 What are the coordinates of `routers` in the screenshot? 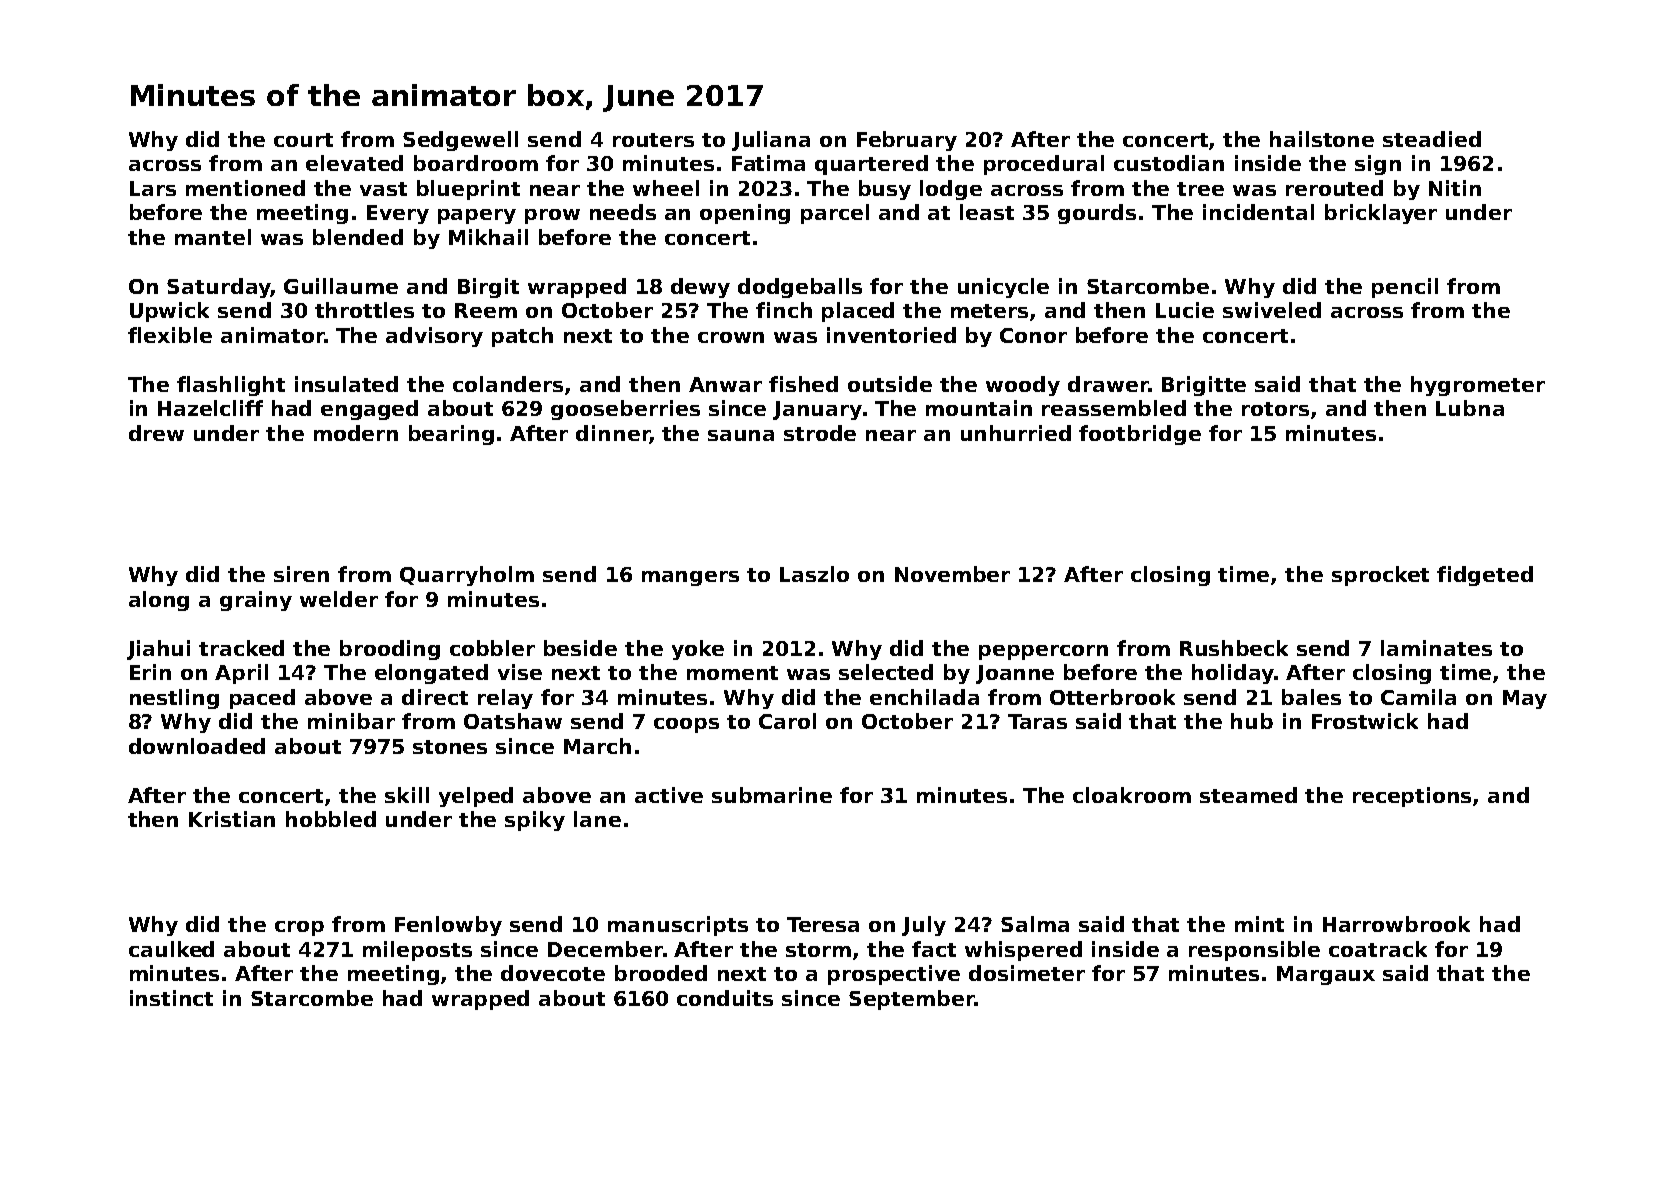 It's located at (653, 140).
